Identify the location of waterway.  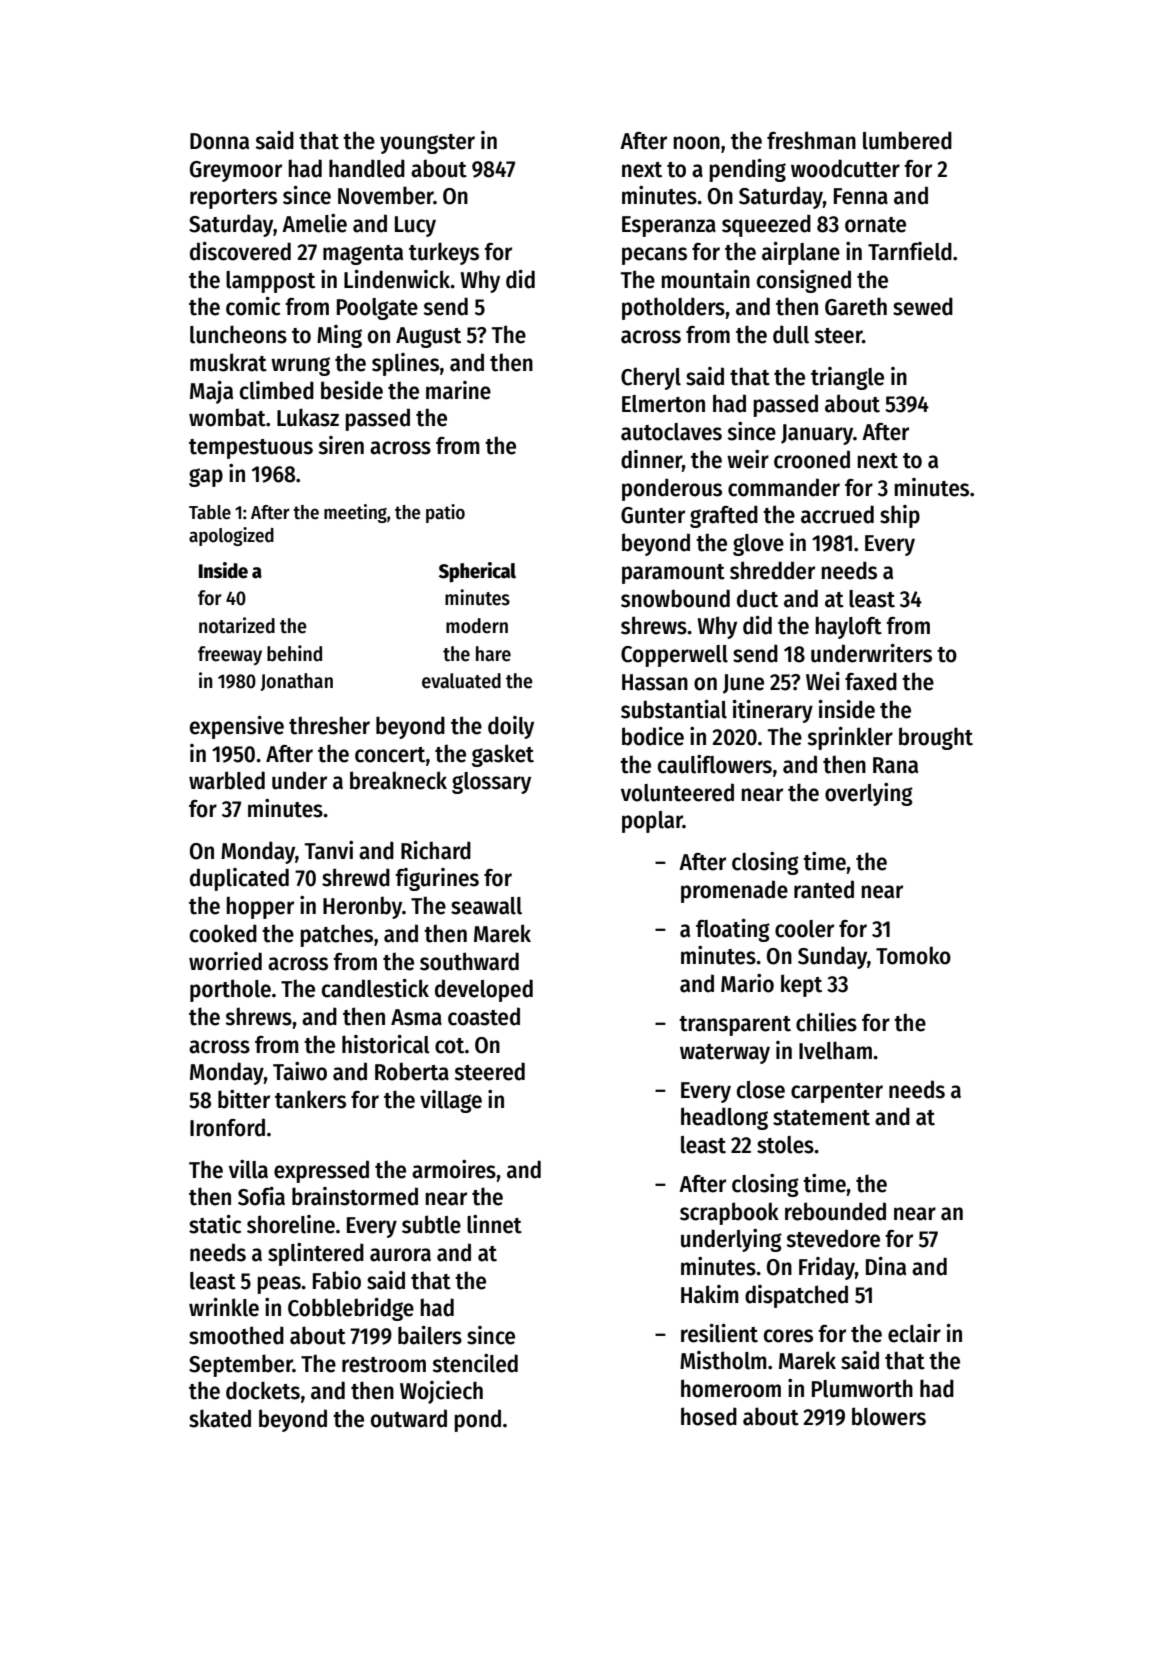
(725, 1054).
